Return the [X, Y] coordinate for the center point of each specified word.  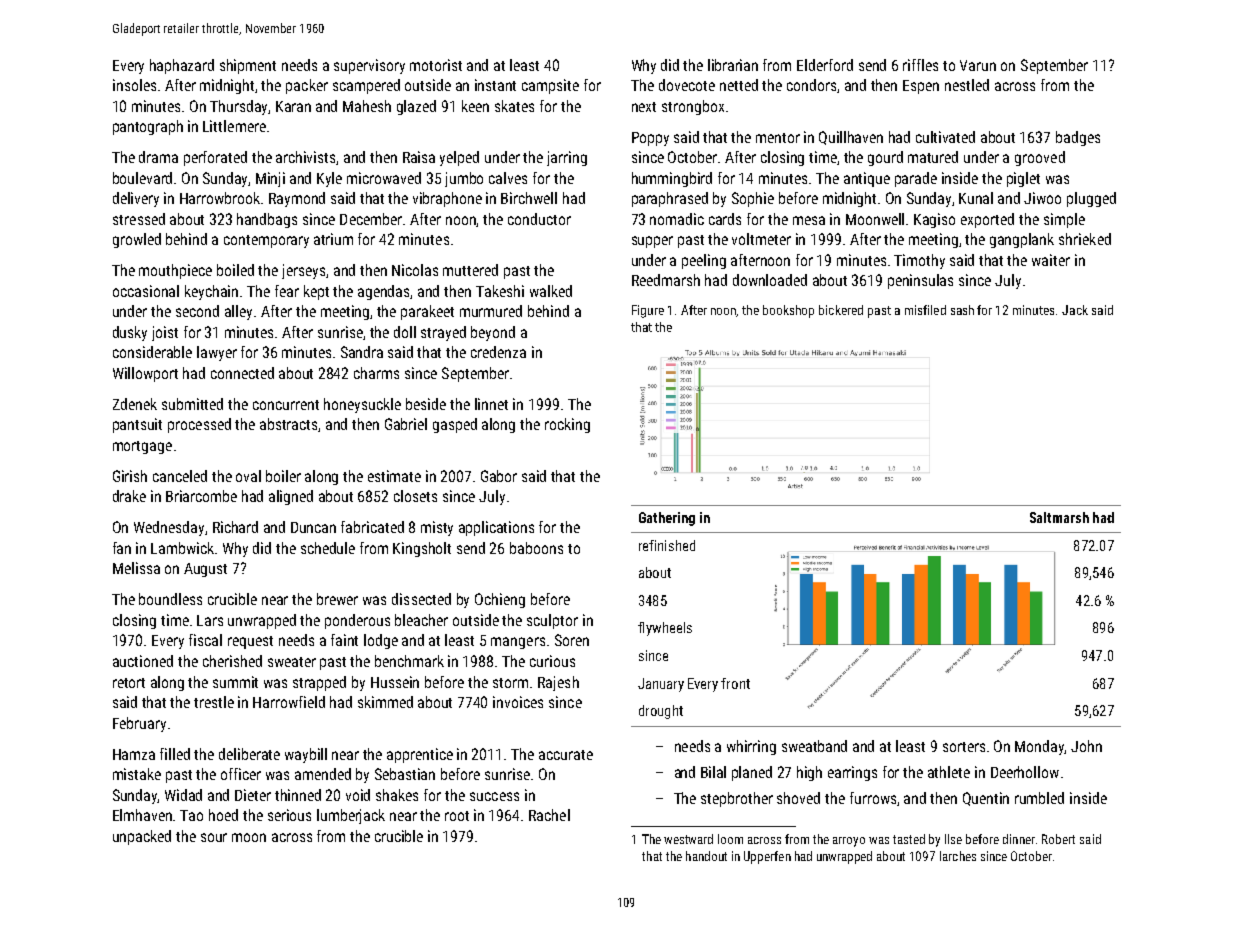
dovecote [687, 85]
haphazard [182, 66]
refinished [667, 545]
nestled [967, 85]
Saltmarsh [1059, 517]
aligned [291, 497]
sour [214, 837]
